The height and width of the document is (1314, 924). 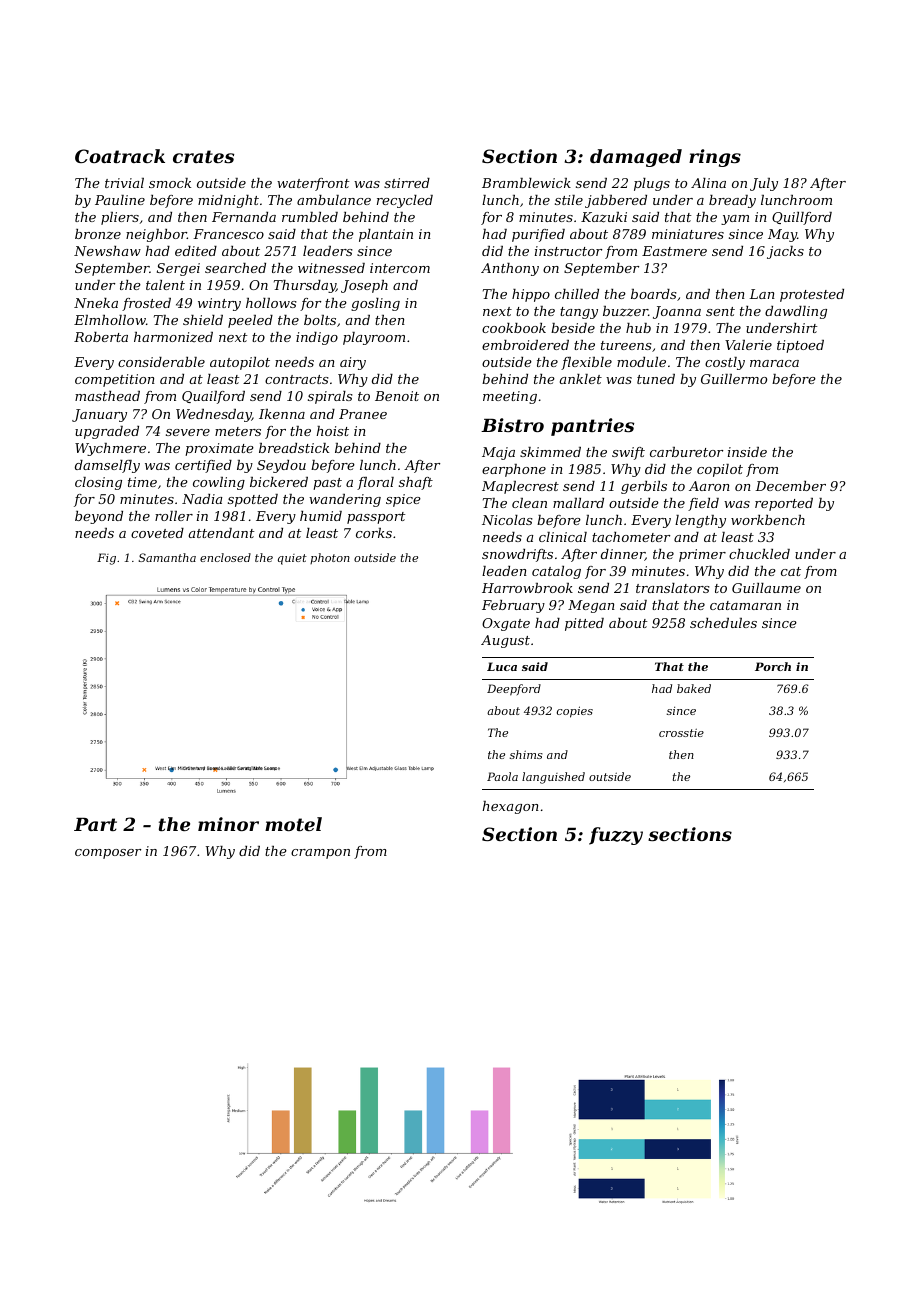 What do you see at coordinates (167, 557) in the document?
I see `Samantha` at bounding box center [167, 557].
